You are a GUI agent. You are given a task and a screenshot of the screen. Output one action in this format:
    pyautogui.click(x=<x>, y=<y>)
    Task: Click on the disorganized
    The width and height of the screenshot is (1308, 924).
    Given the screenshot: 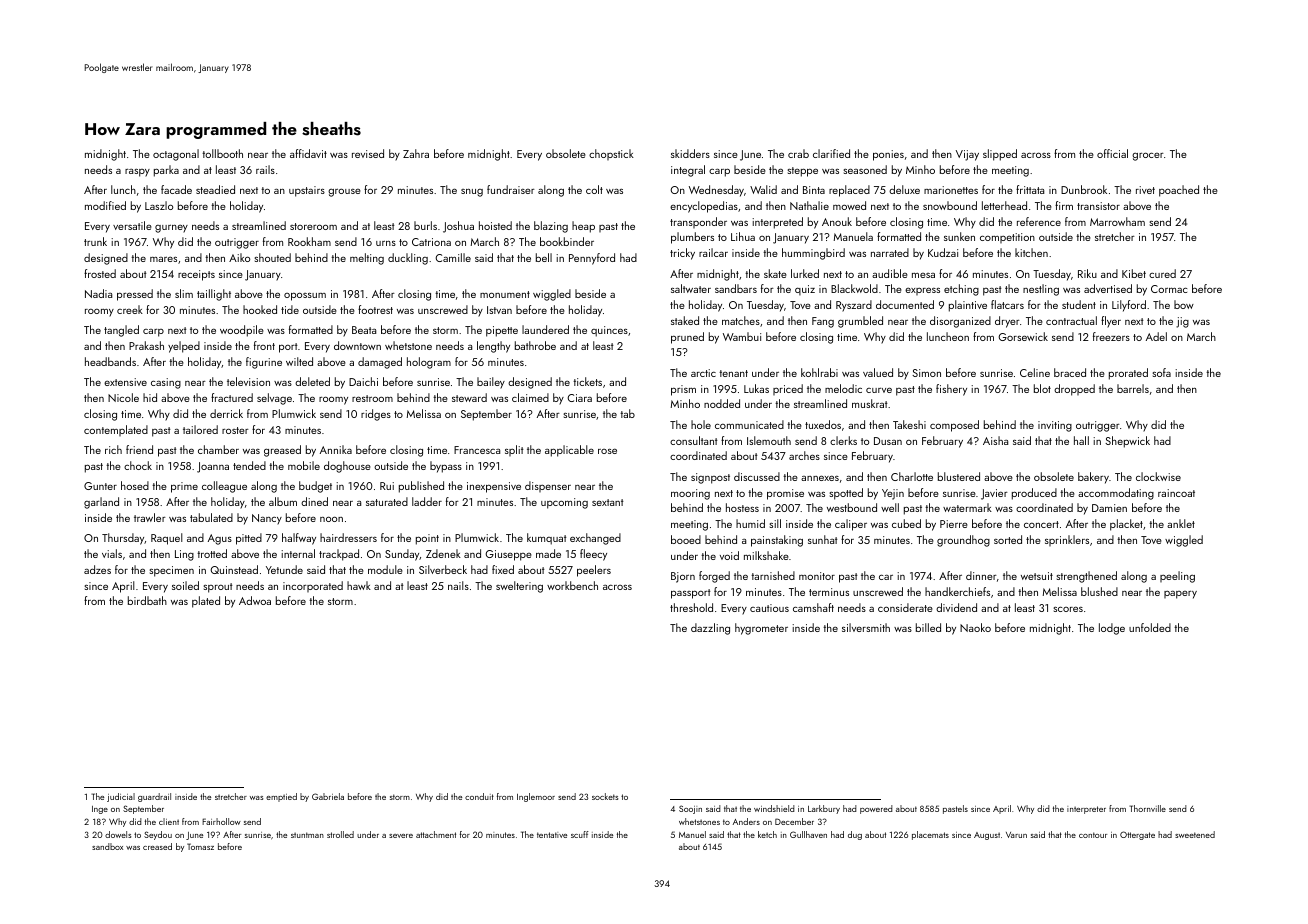 What is the action you would take?
    pyautogui.click(x=960, y=322)
